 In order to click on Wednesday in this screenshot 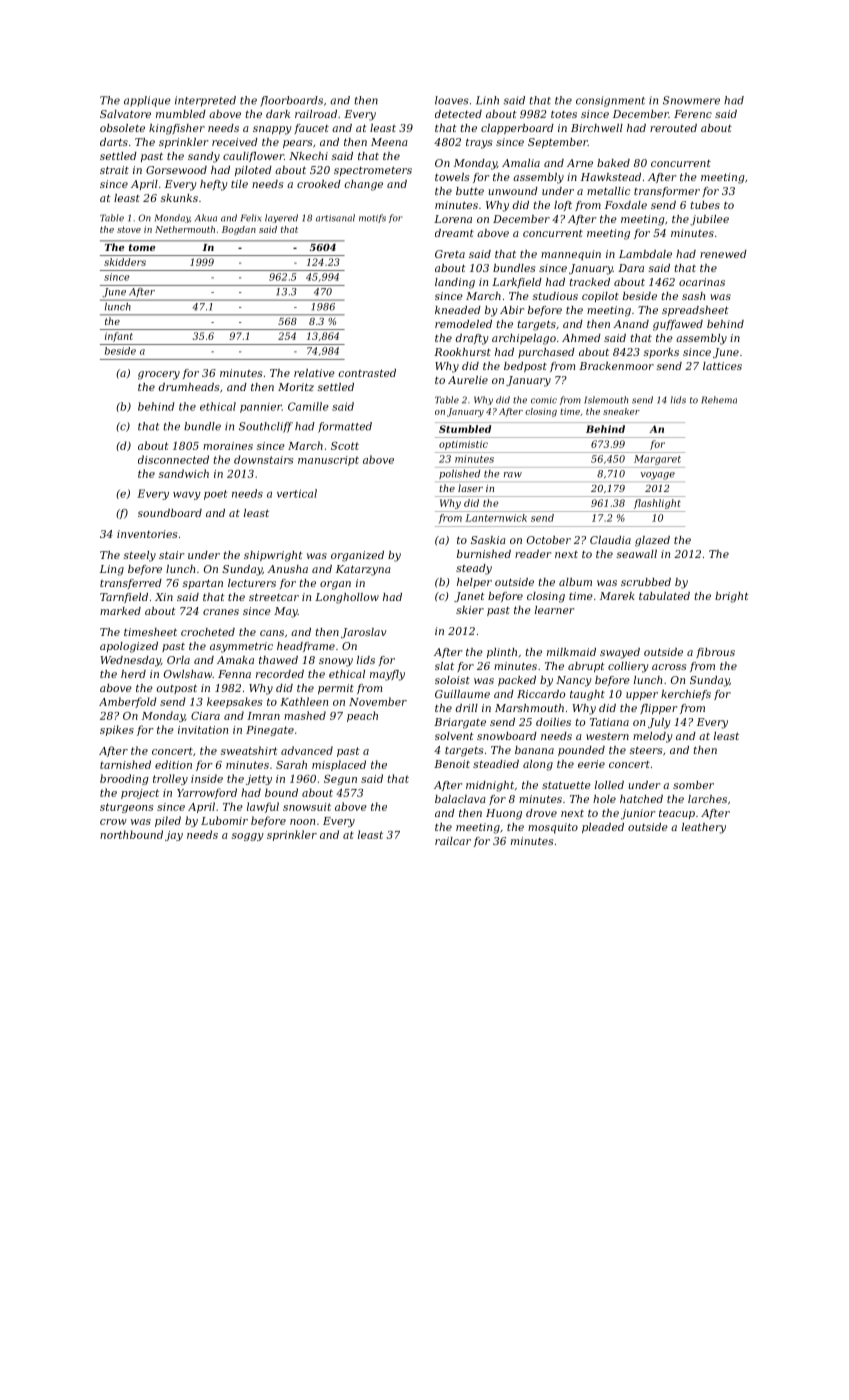, I will do `click(130, 661)`.
